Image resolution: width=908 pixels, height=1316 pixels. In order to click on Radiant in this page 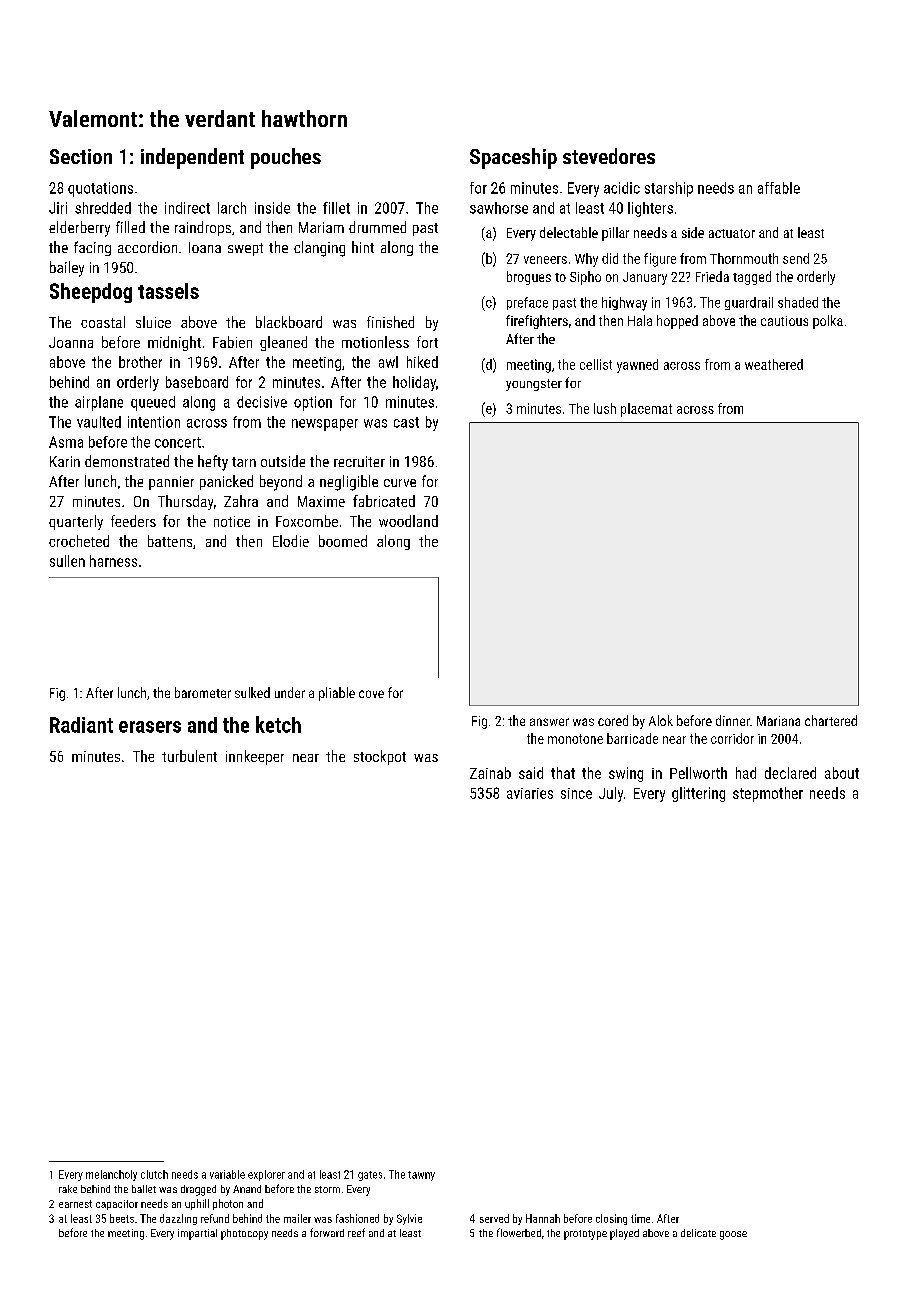, I will do `click(81, 725)`.
